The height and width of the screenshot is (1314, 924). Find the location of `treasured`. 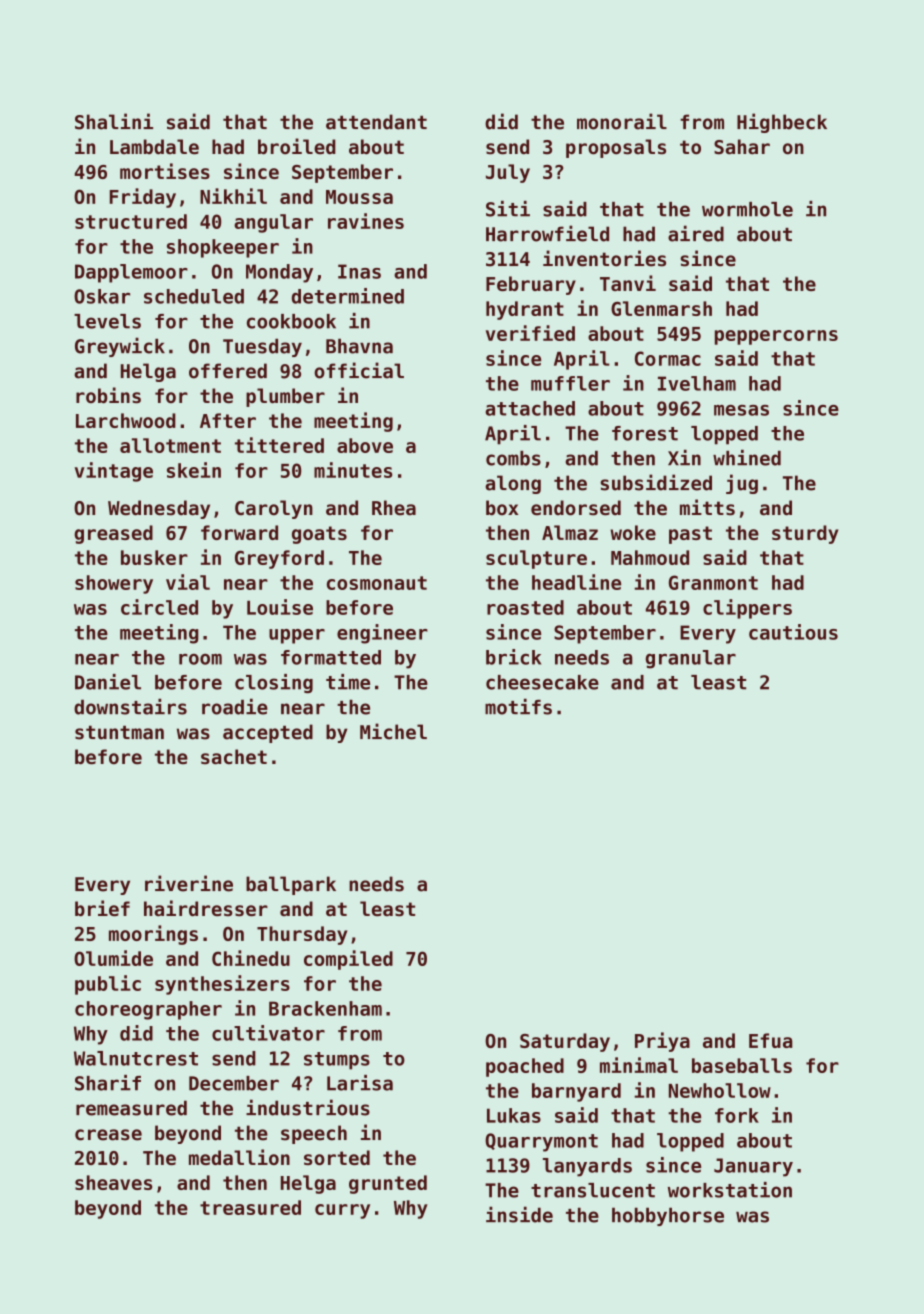

treasured is located at coordinates (250, 1207).
